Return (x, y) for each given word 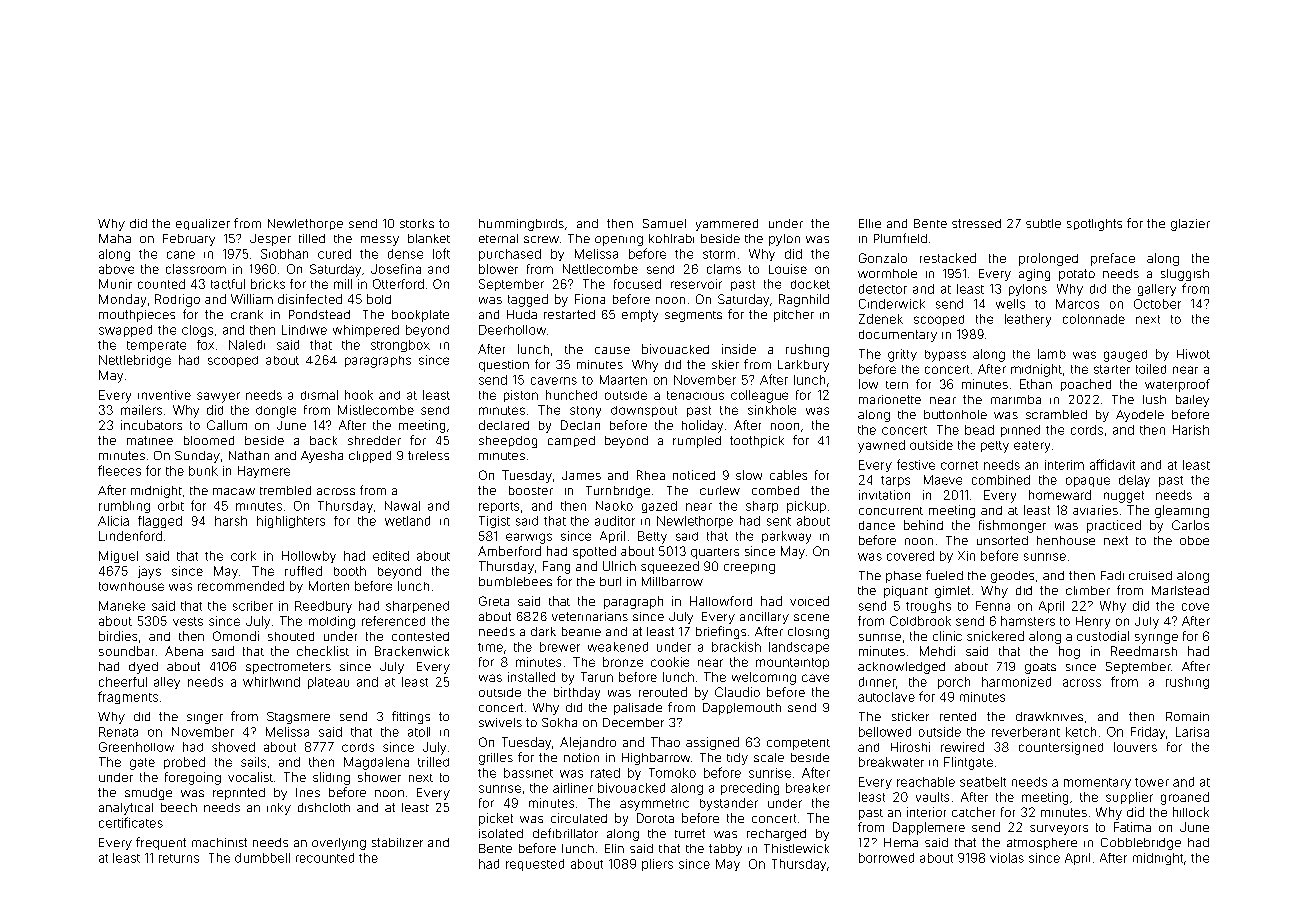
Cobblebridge (1141, 844)
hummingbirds (521, 225)
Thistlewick (796, 848)
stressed (976, 223)
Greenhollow (136, 747)
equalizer (203, 224)
